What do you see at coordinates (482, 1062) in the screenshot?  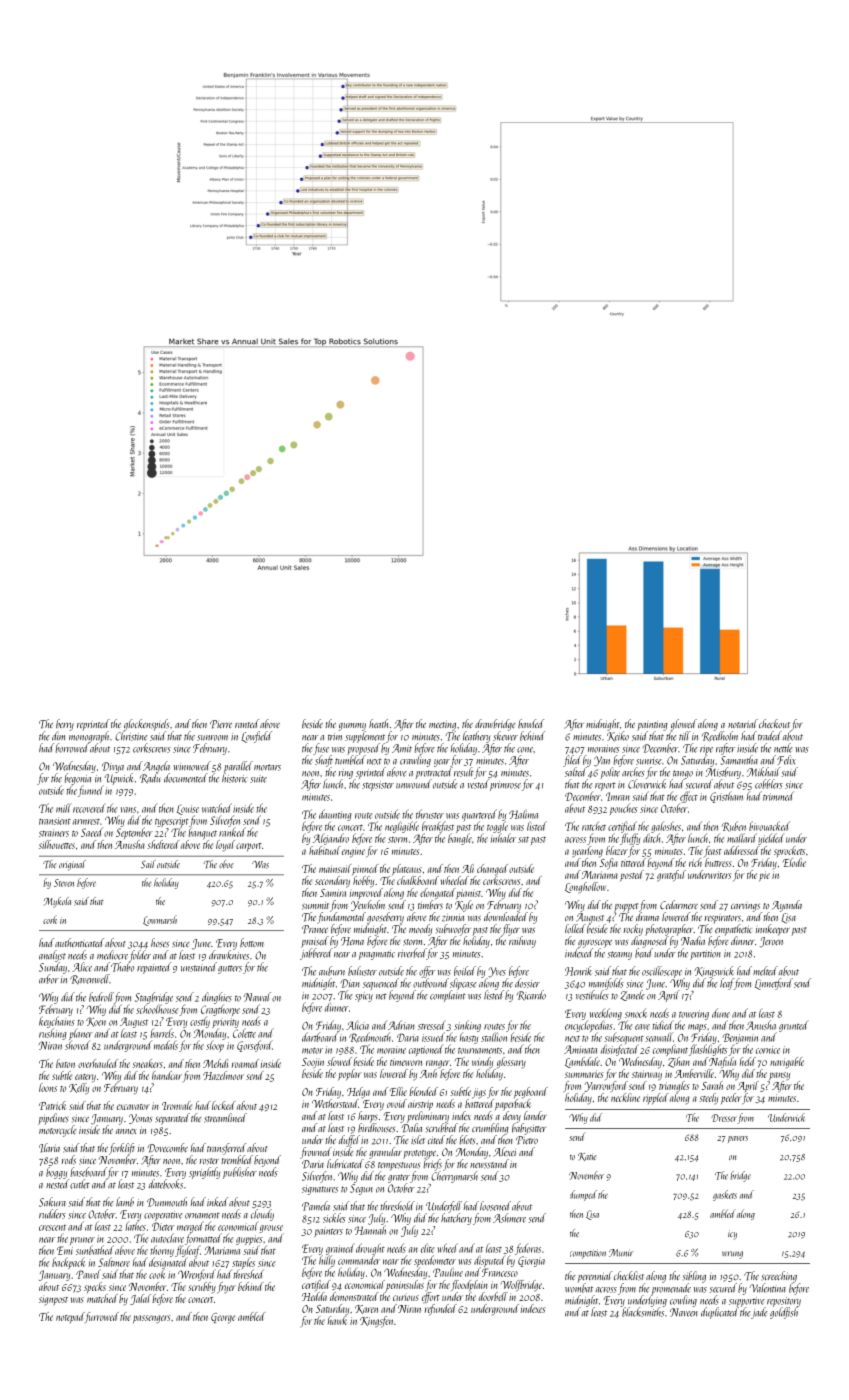 I see `windy` at bounding box center [482, 1062].
